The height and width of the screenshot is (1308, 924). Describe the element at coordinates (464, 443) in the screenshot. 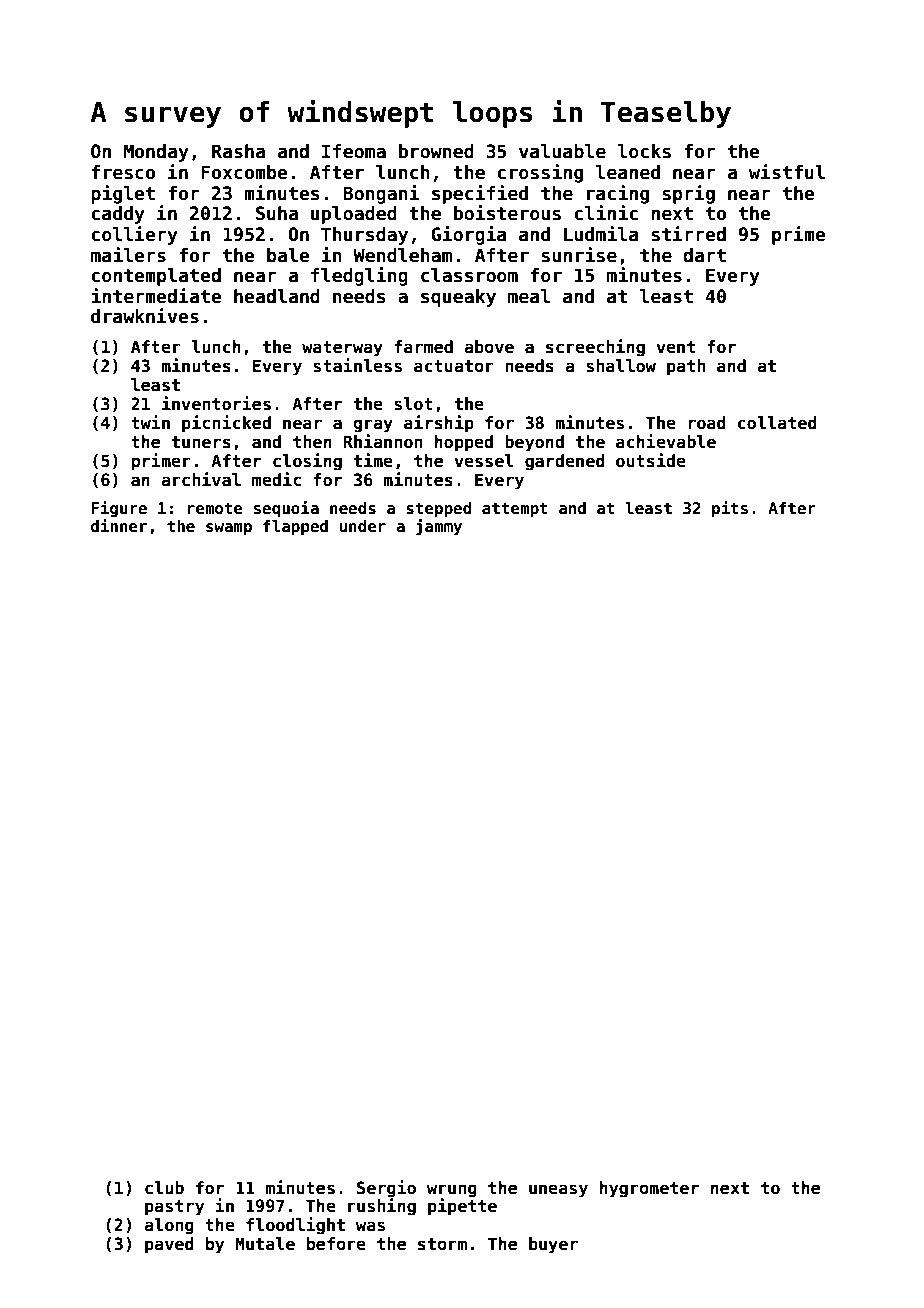

I see `hopped` at that location.
